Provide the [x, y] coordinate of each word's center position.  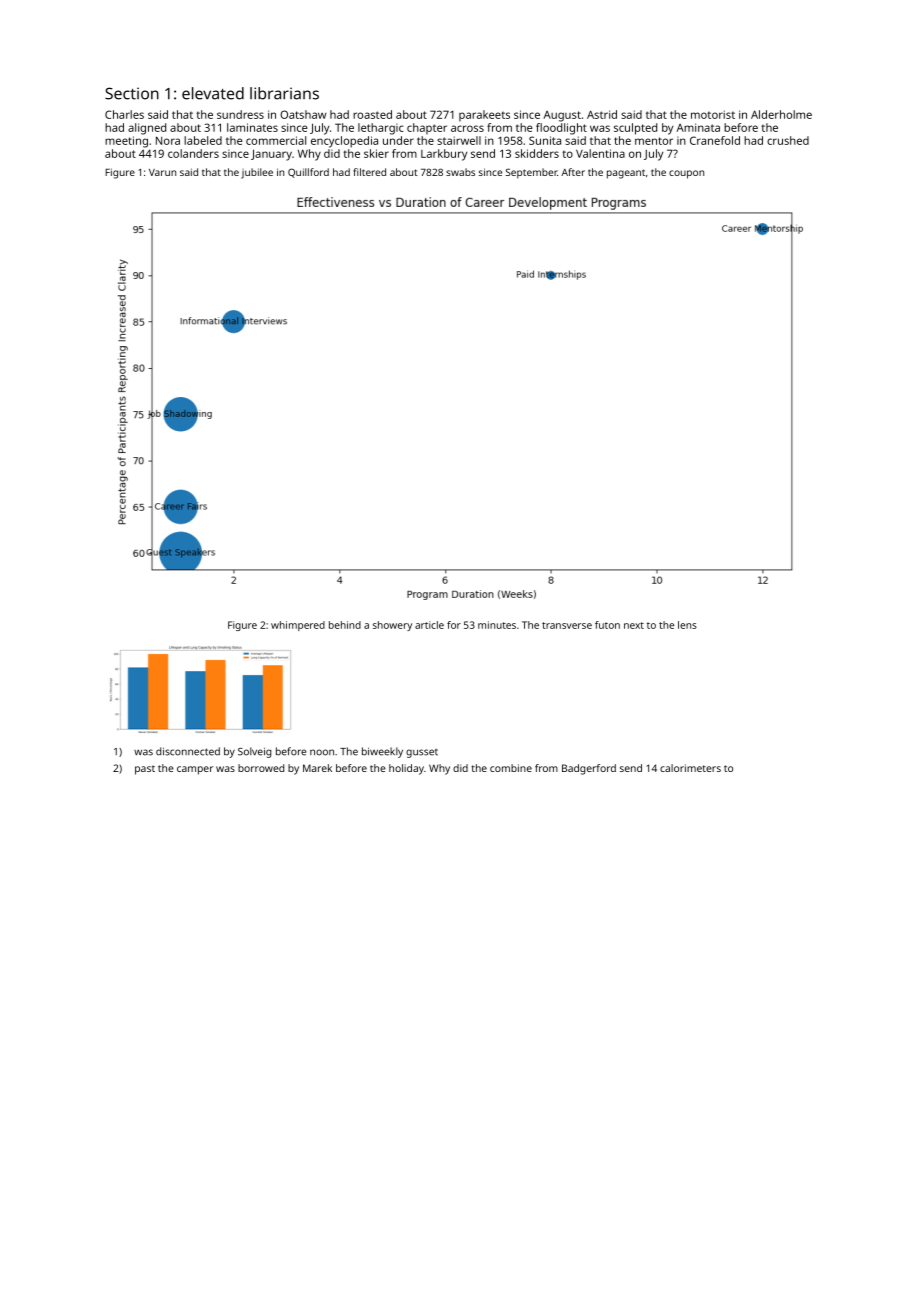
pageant [626, 174]
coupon [686, 174]
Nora [168, 140]
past [145, 770]
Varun [162, 172]
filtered [370, 172]
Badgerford [589, 769]
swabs [460, 172]
